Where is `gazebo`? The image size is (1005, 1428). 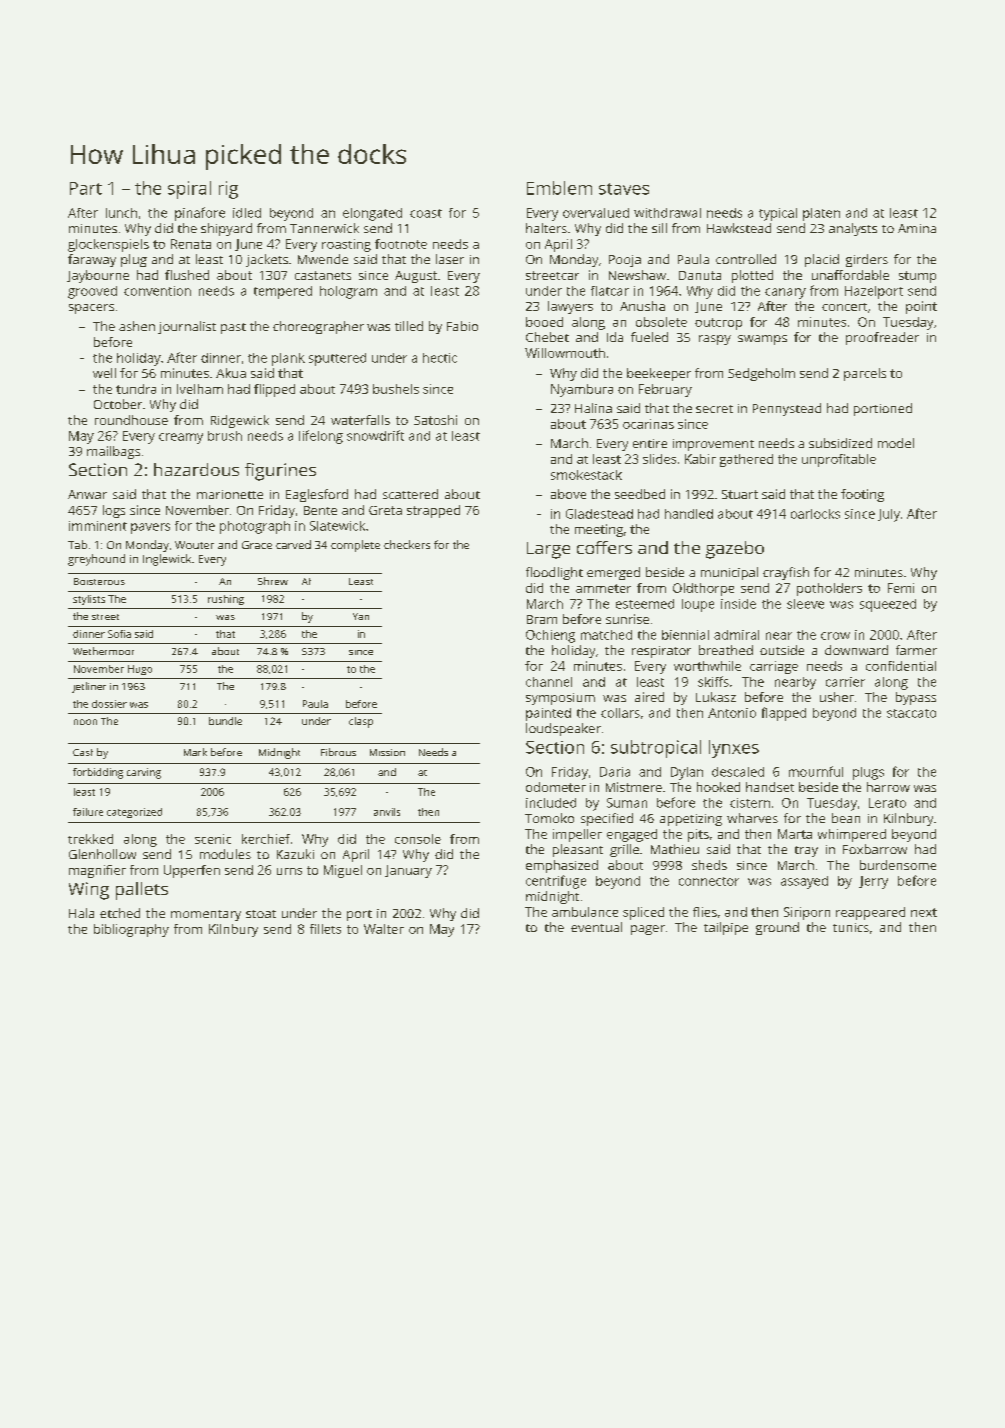
gazebo is located at coordinates (735, 550).
